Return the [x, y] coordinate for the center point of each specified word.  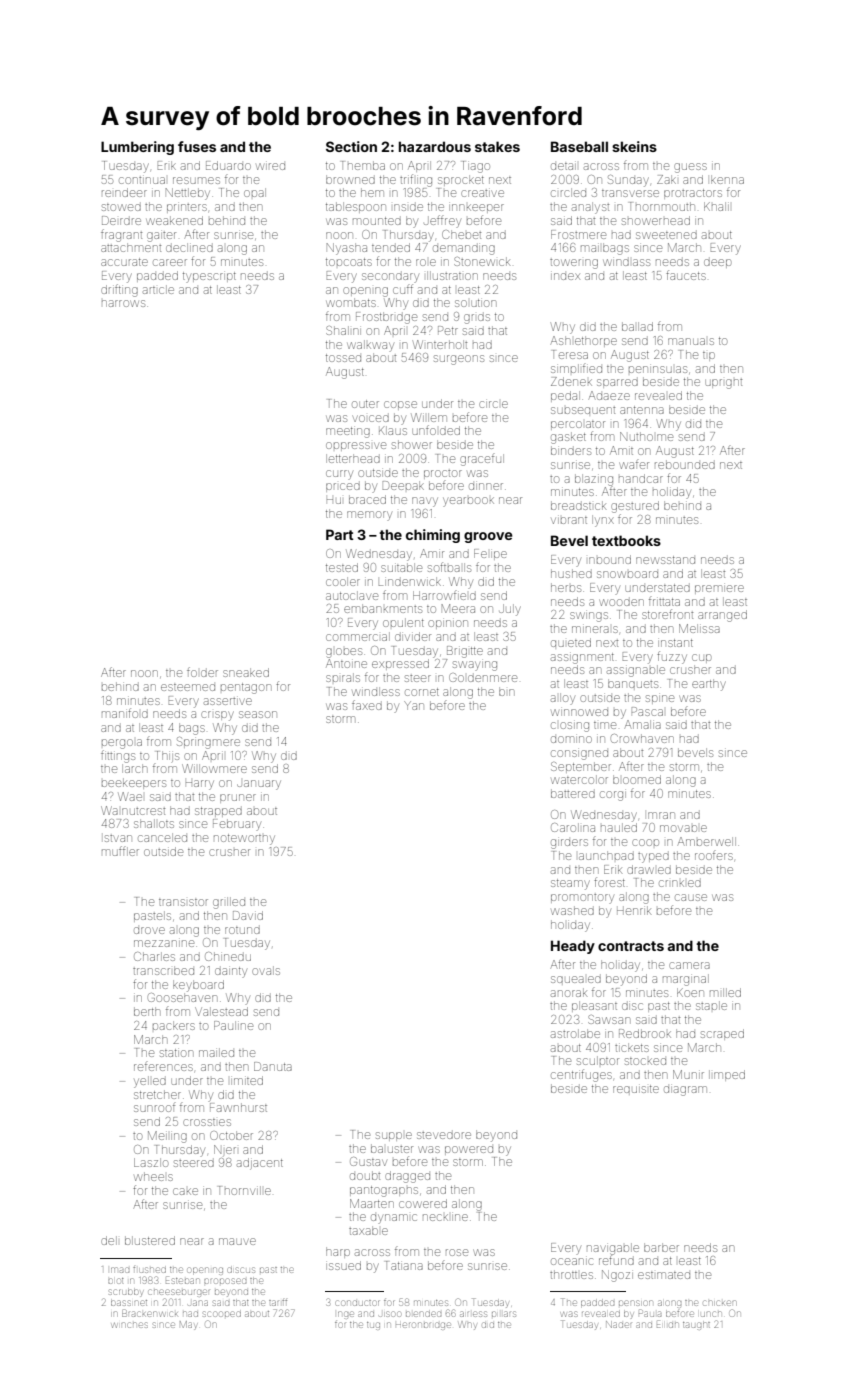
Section [351, 146]
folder [202, 672]
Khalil [716, 206]
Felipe [490, 554]
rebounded [685, 464]
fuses [197, 146]
